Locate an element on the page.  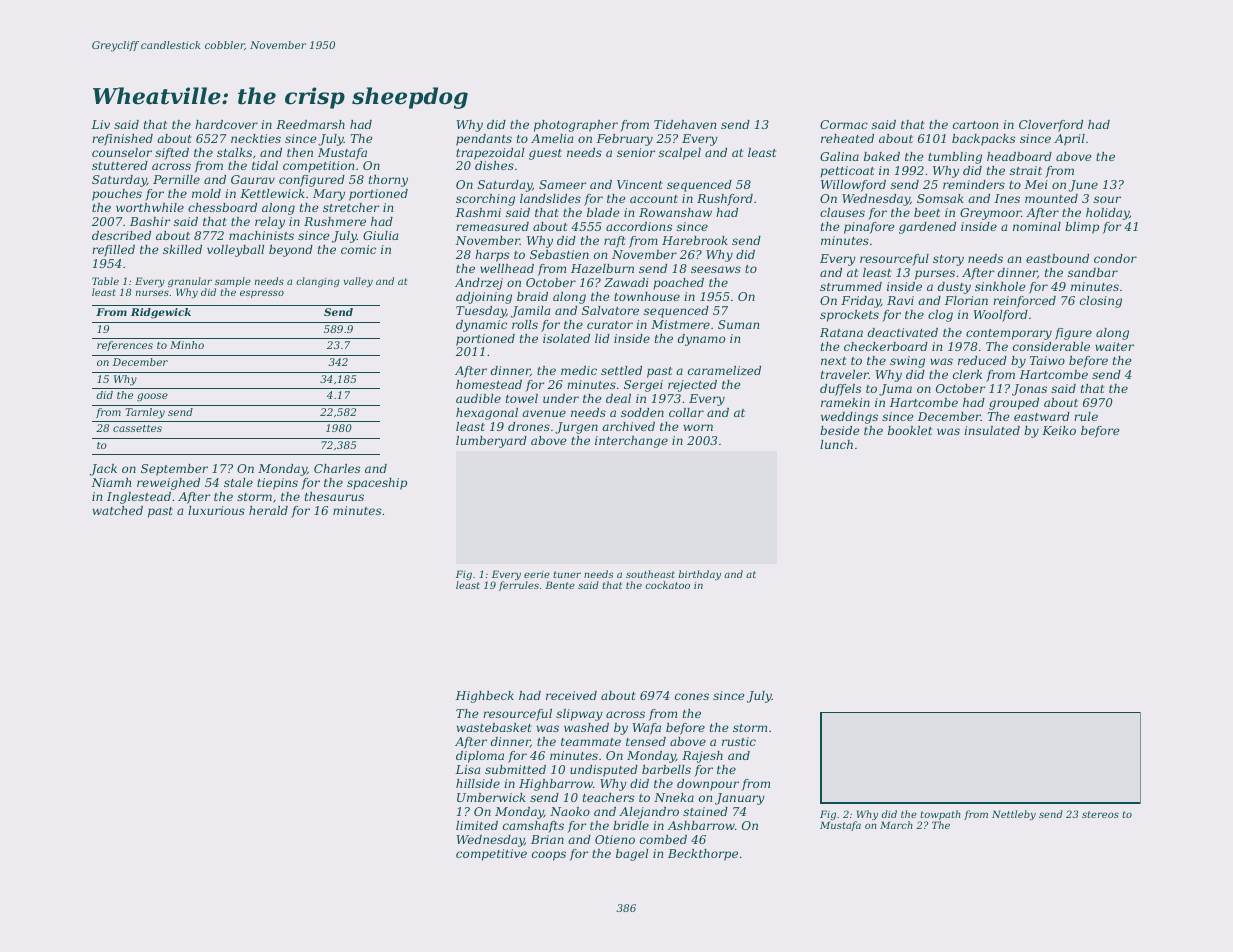
September is located at coordinates (174, 470).
